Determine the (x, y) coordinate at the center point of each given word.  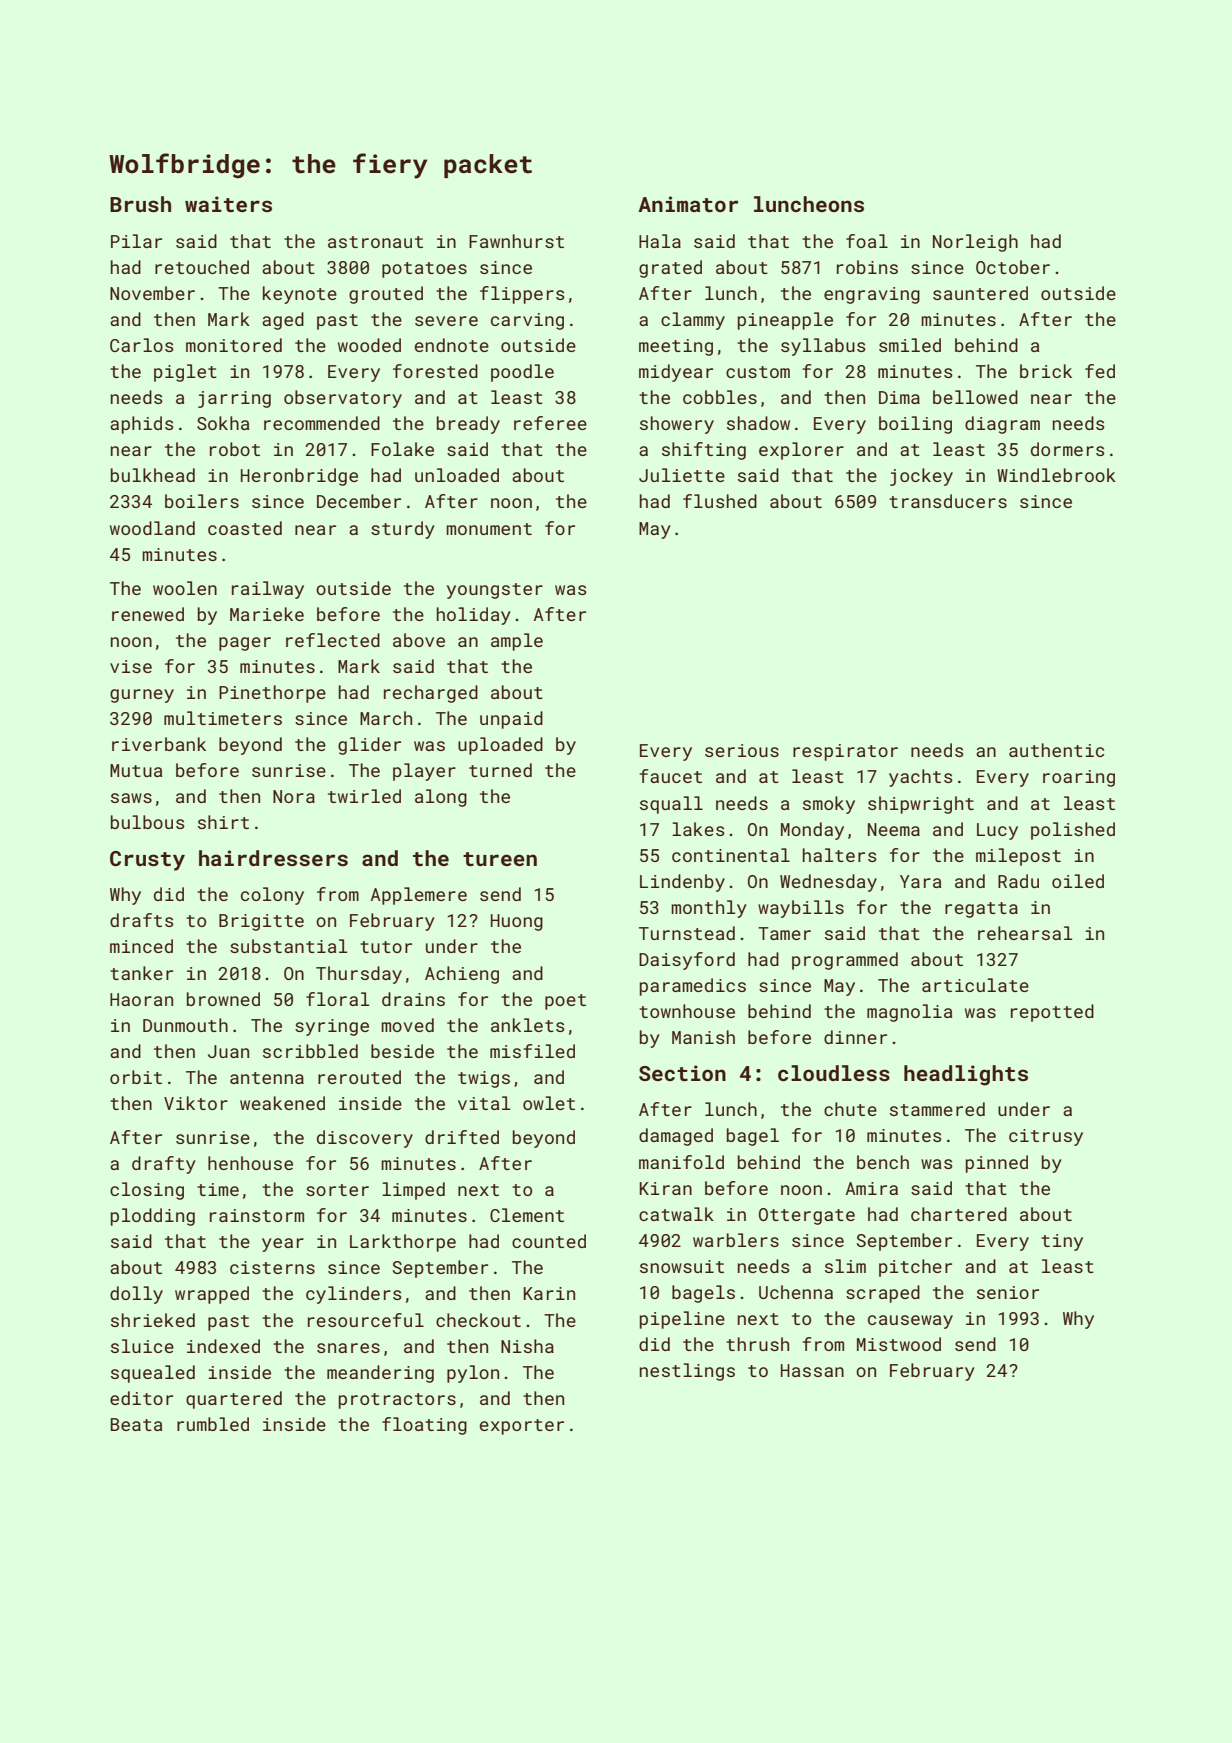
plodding (153, 1217)
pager (245, 644)
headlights (966, 1075)
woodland (152, 528)
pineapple (785, 321)
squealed (153, 1374)
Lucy (997, 831)
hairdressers (273, 858)
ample (517, 642)
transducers (948, 501)
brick (1046, 371)
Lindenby (682, 883)
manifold (681, 1162)
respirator (845, 752)
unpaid (511, 720)
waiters (228, 204)
